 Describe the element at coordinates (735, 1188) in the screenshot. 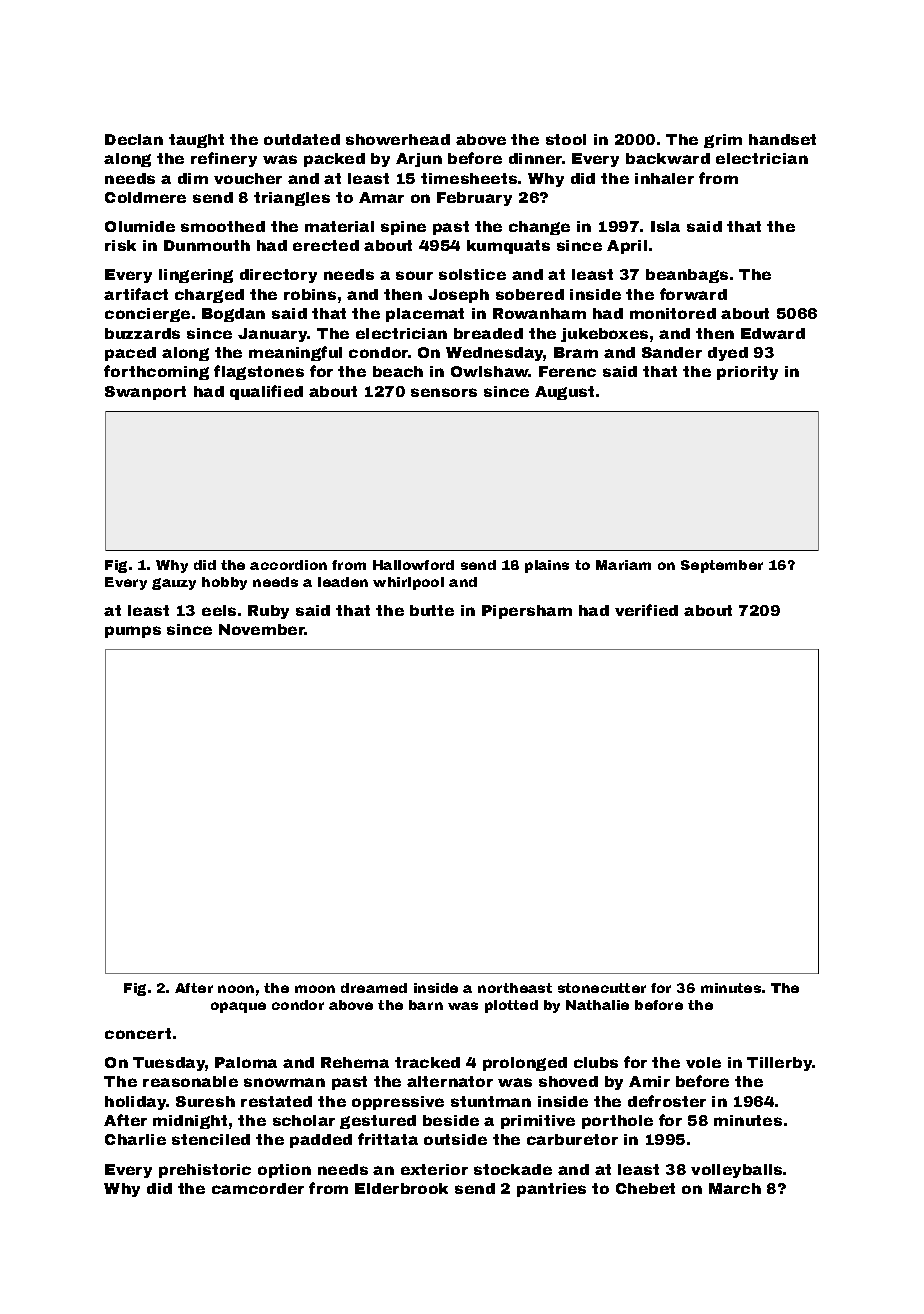

I see `March` at that location.
